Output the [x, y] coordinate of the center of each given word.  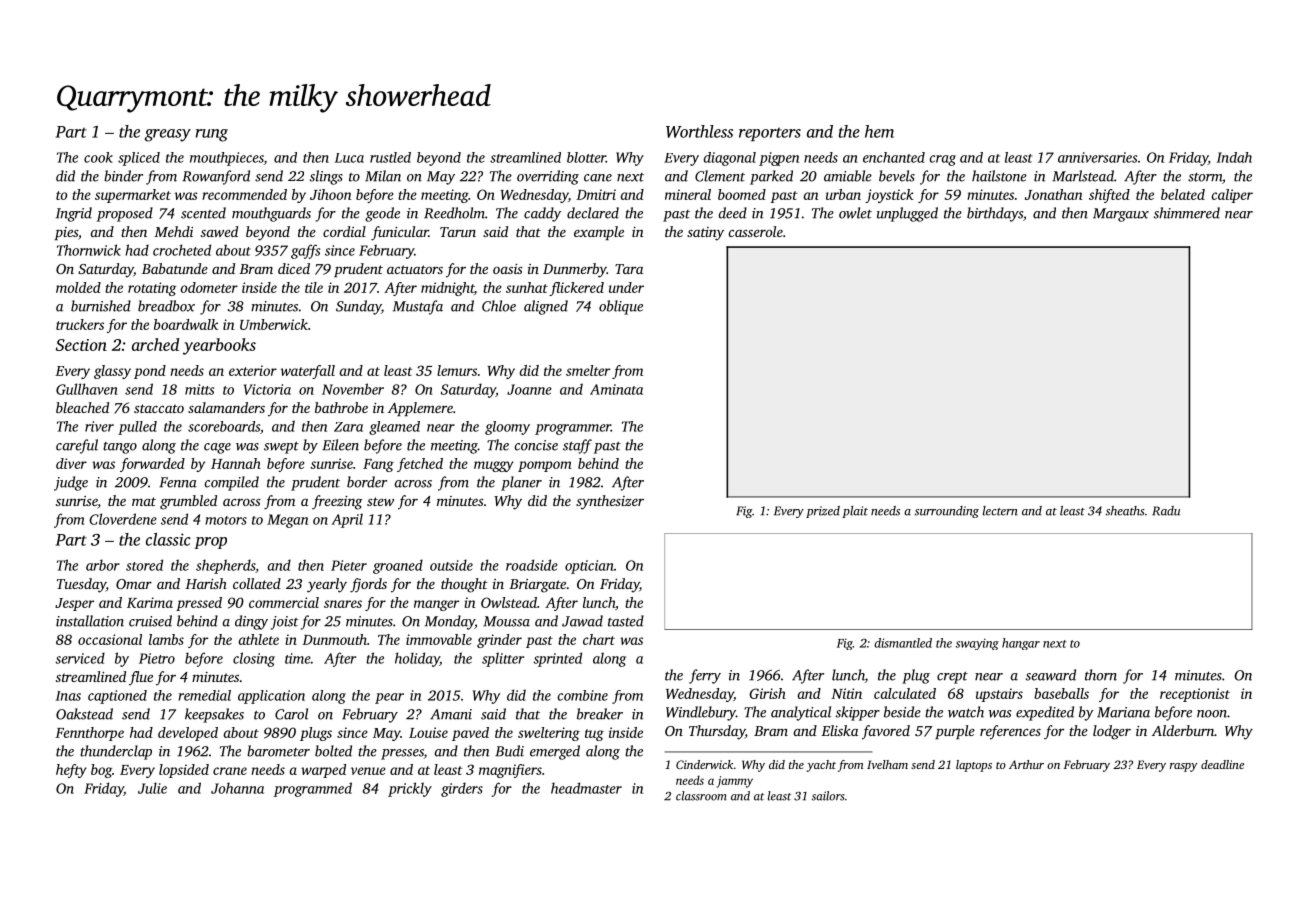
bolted [333, 751]
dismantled [903, 643]
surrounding [947, 512]
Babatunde [175, 268]
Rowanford [216, 177]
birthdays [995, 214]
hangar [1021, 644]
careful [77, 446]
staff [577, 446]
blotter [586, 157]
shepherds [225, 566]
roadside [532, 565]
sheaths [1125, 511]
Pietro [157, 658]
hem [879, 131]
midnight [447, 289]
